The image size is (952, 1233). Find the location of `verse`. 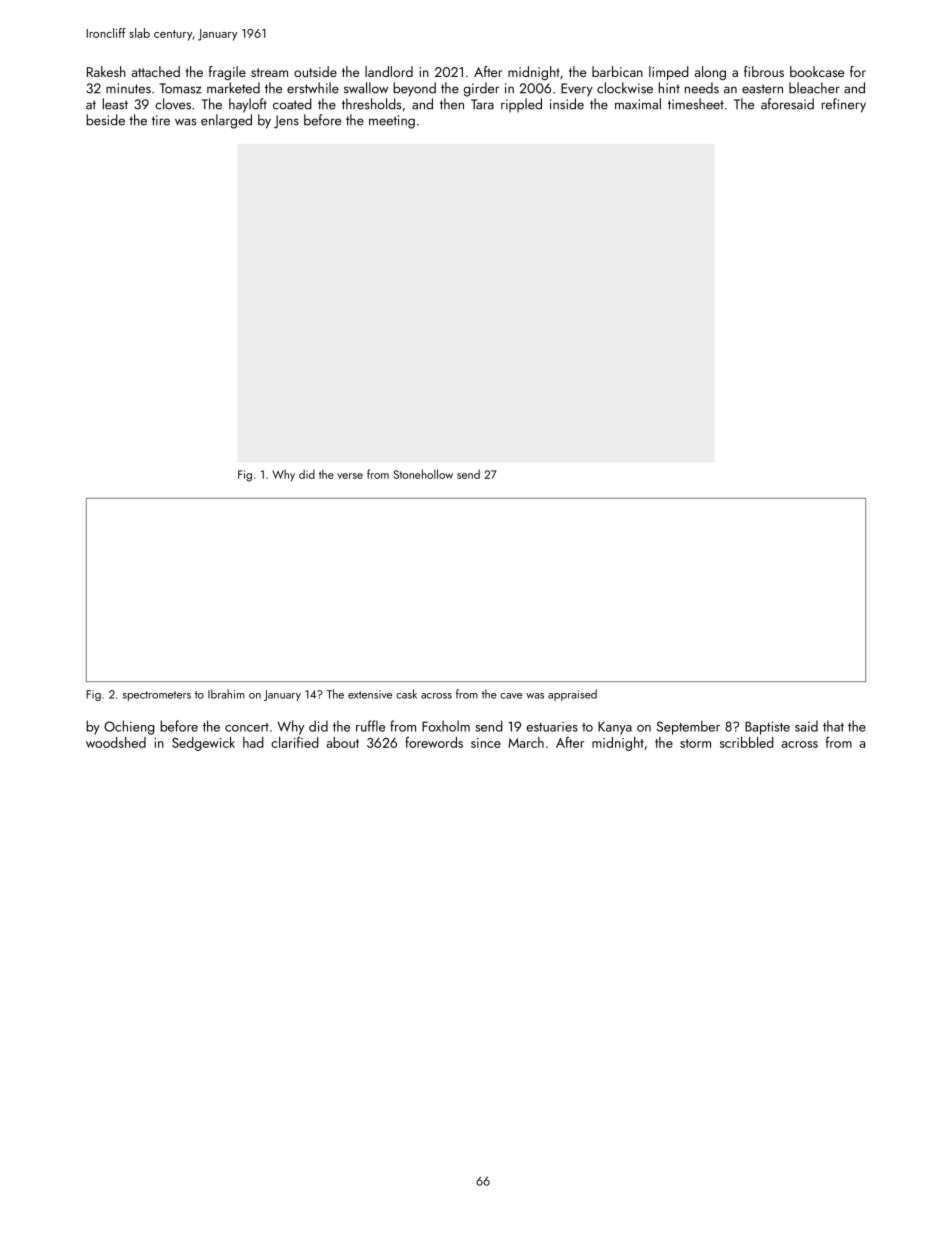

verse is located at coordinates (350, 476).
